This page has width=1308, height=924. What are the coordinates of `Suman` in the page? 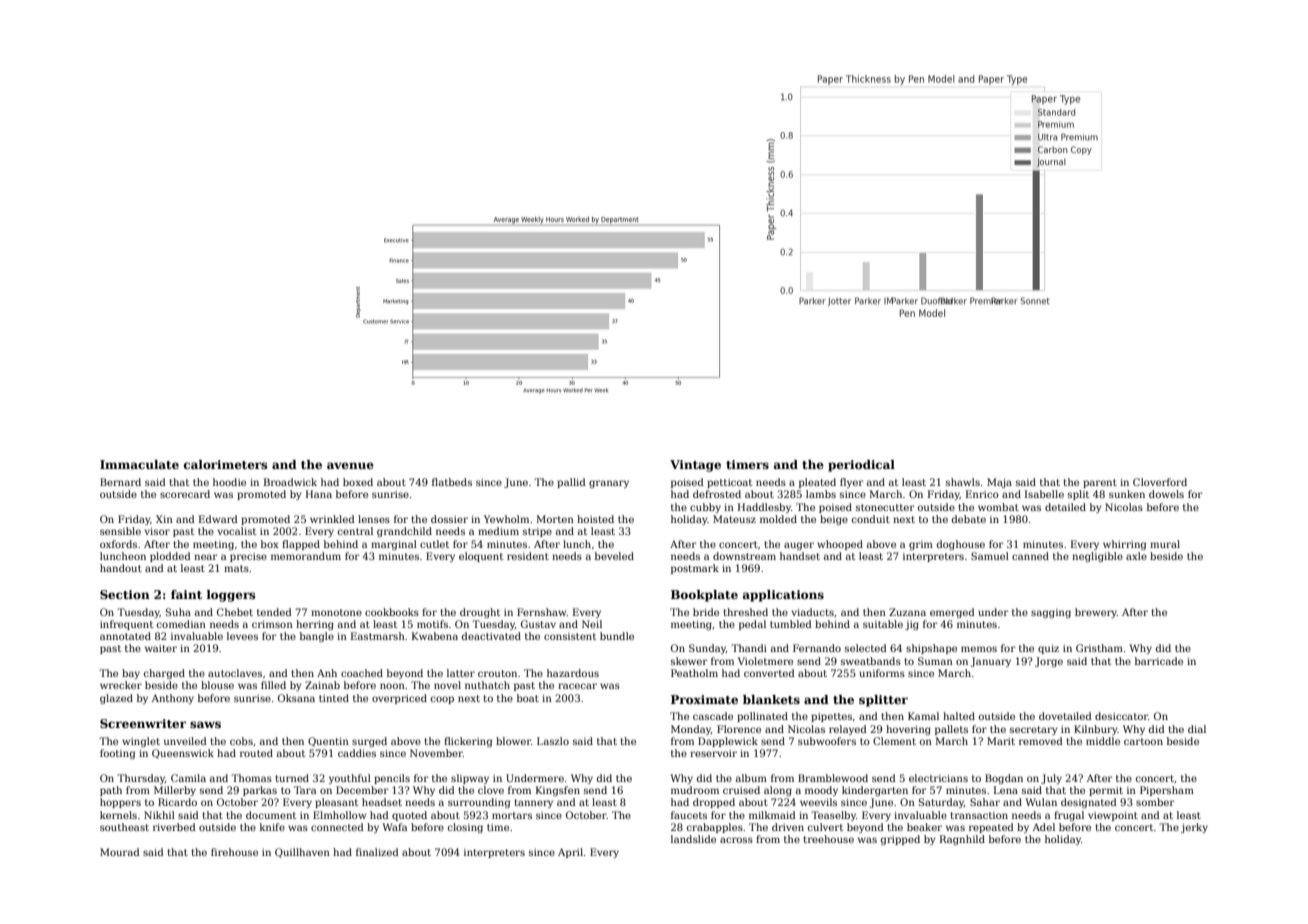 It's located at (935, 661).
